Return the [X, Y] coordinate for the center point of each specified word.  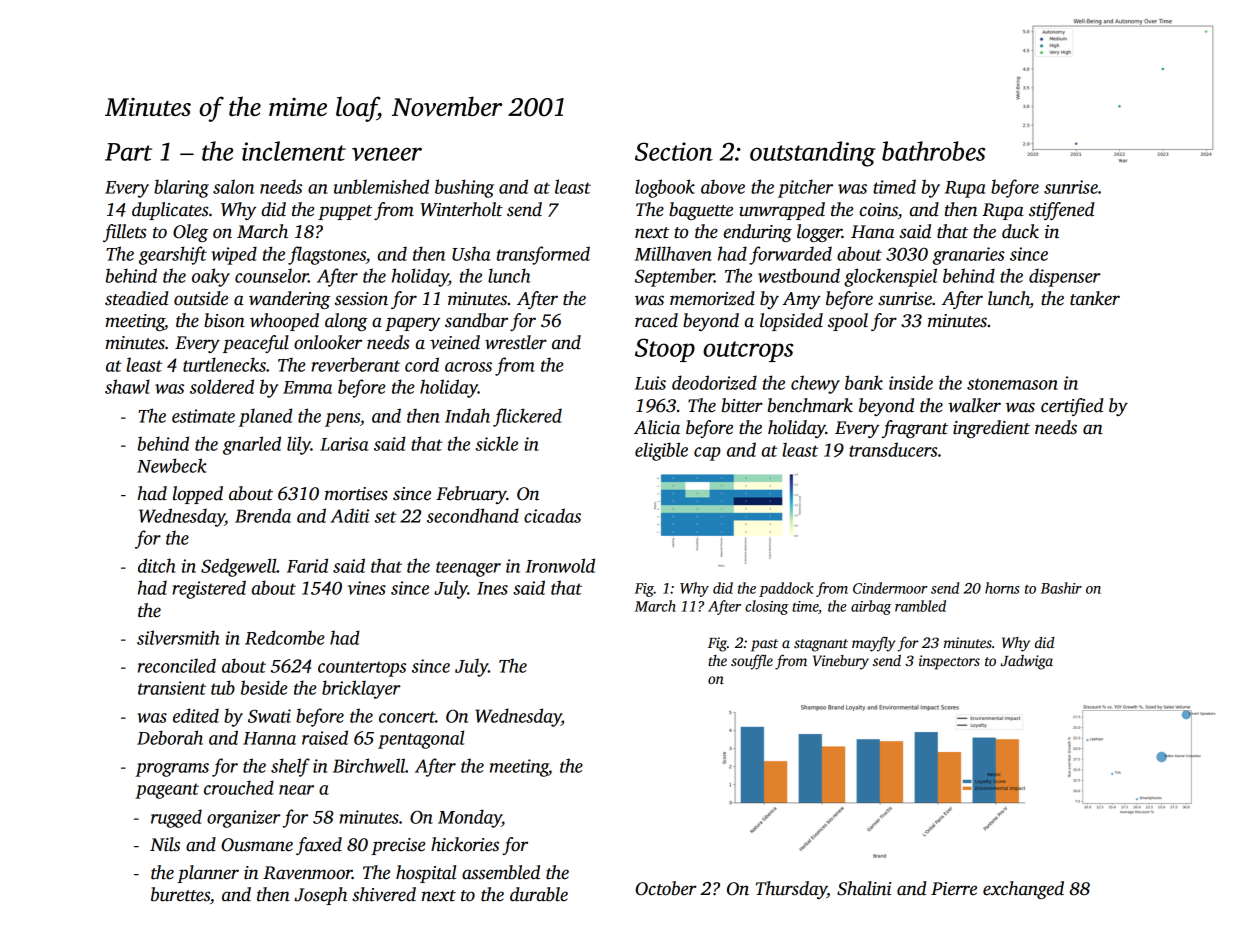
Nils [165, 844]
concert [407, 717]
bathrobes [933, 151]
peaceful [256, 344]
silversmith [178, 637]
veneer [387, 154]
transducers [893, 449]
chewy [815, 384]
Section [674, 151]
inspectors [949, 662]
